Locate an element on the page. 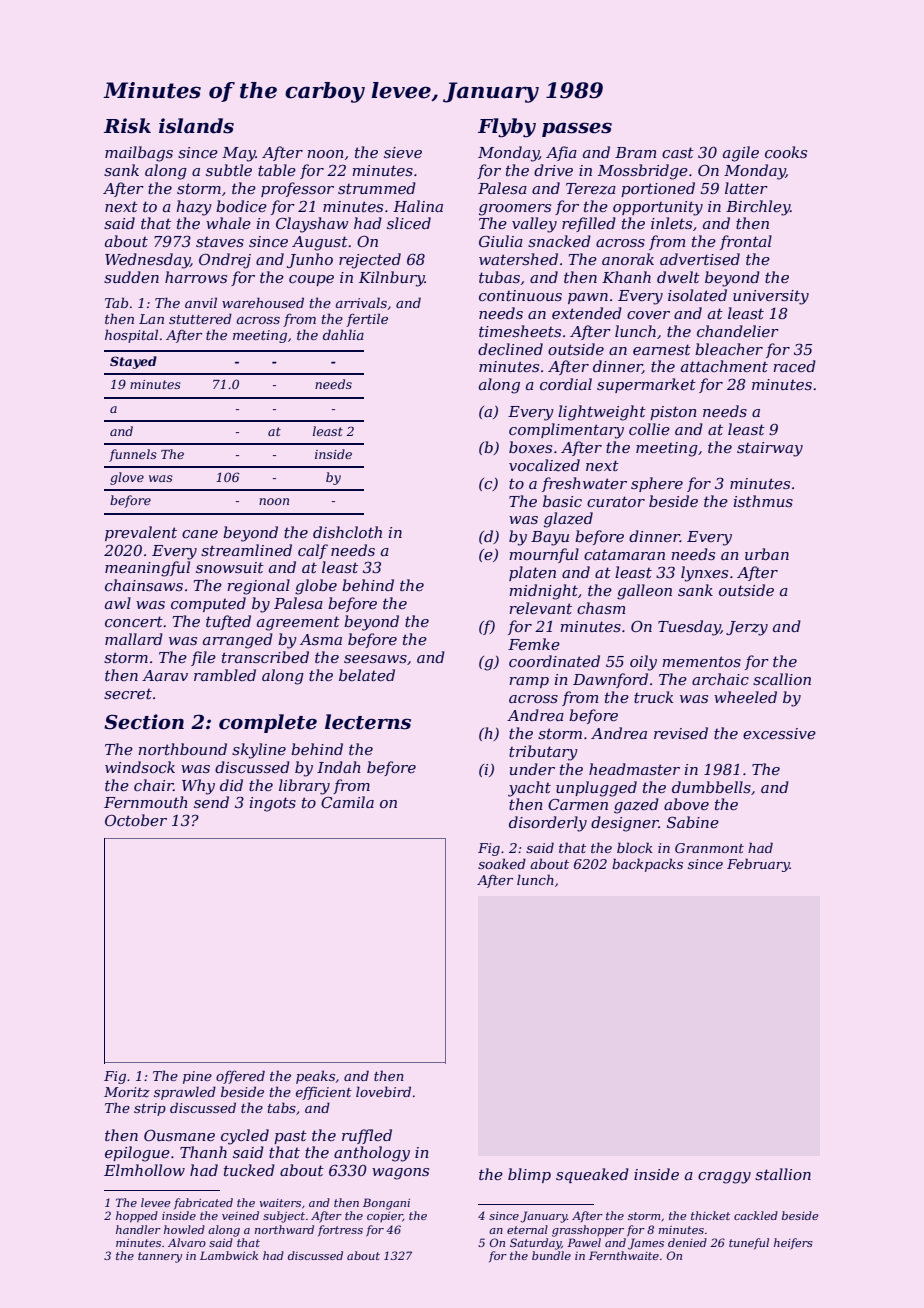  fertile is located at coordinates (367, 320).
